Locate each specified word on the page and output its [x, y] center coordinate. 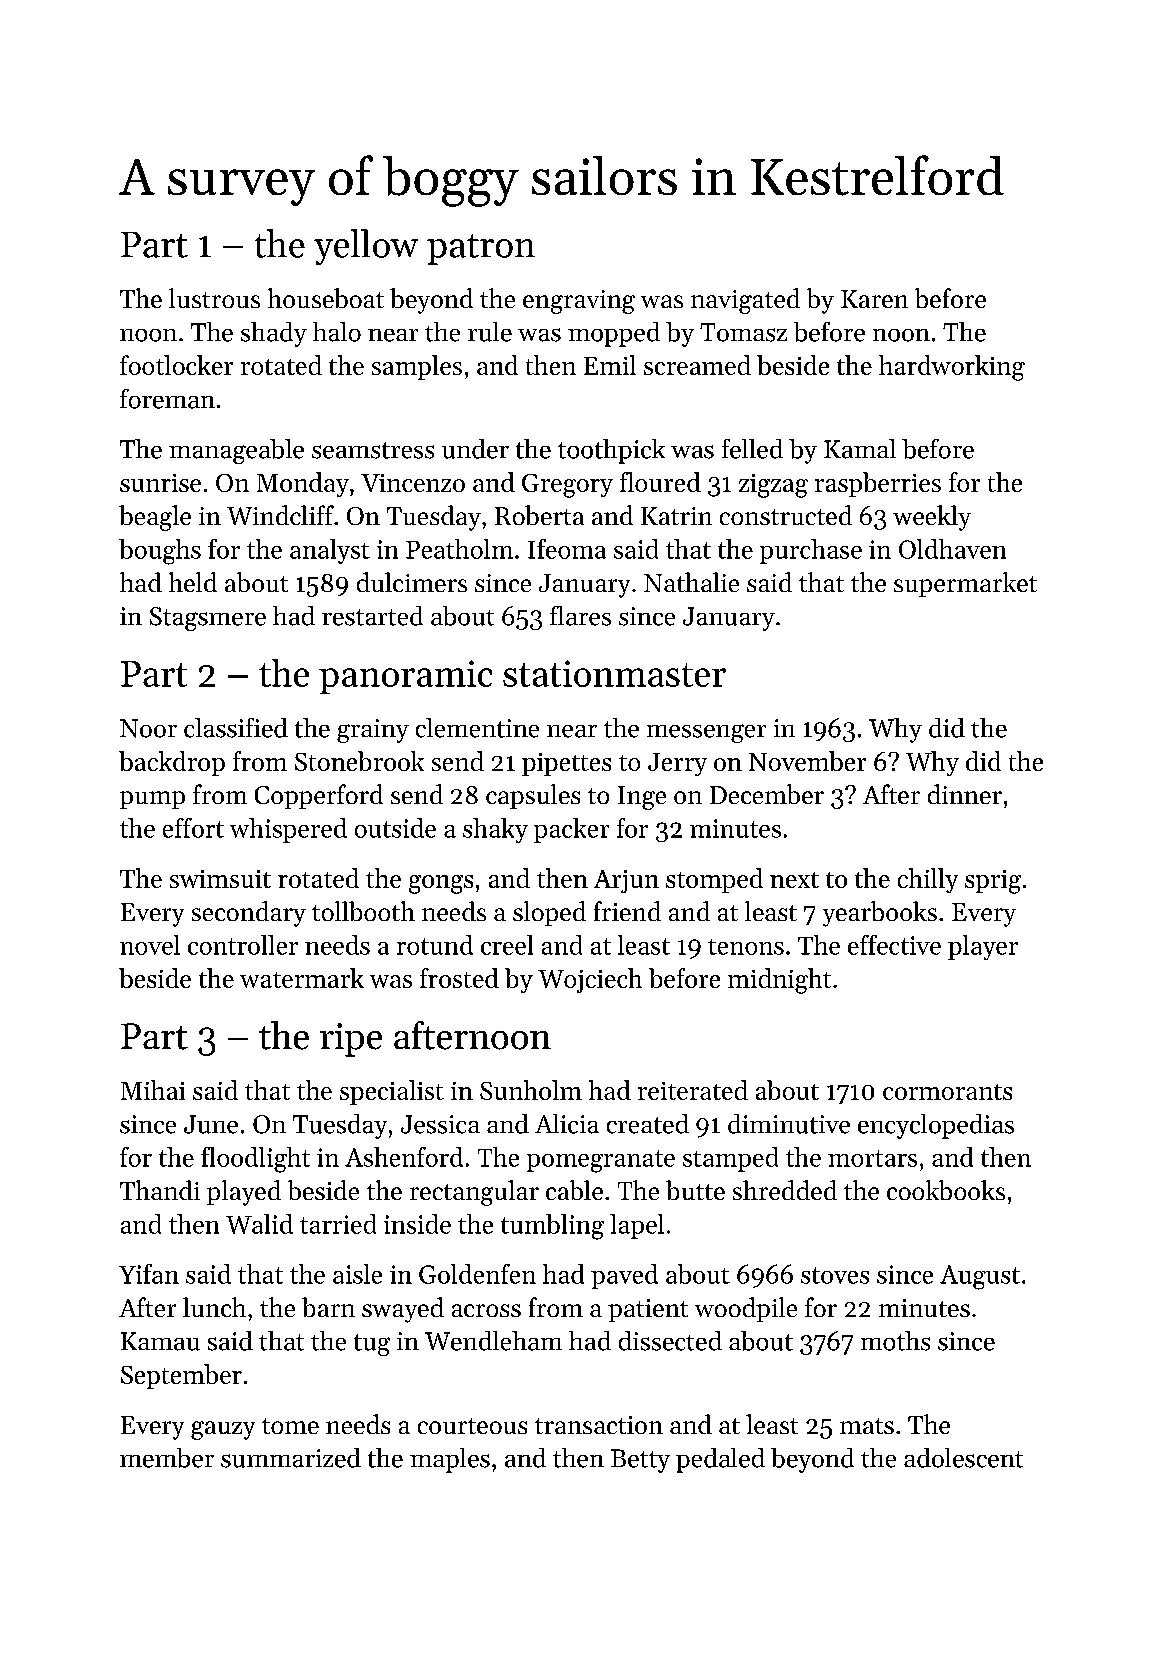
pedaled [720, 1460]
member [167, 1458]
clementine [477, 728]
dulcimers [412, 582]
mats [867, 1426]
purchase [811, 551]
